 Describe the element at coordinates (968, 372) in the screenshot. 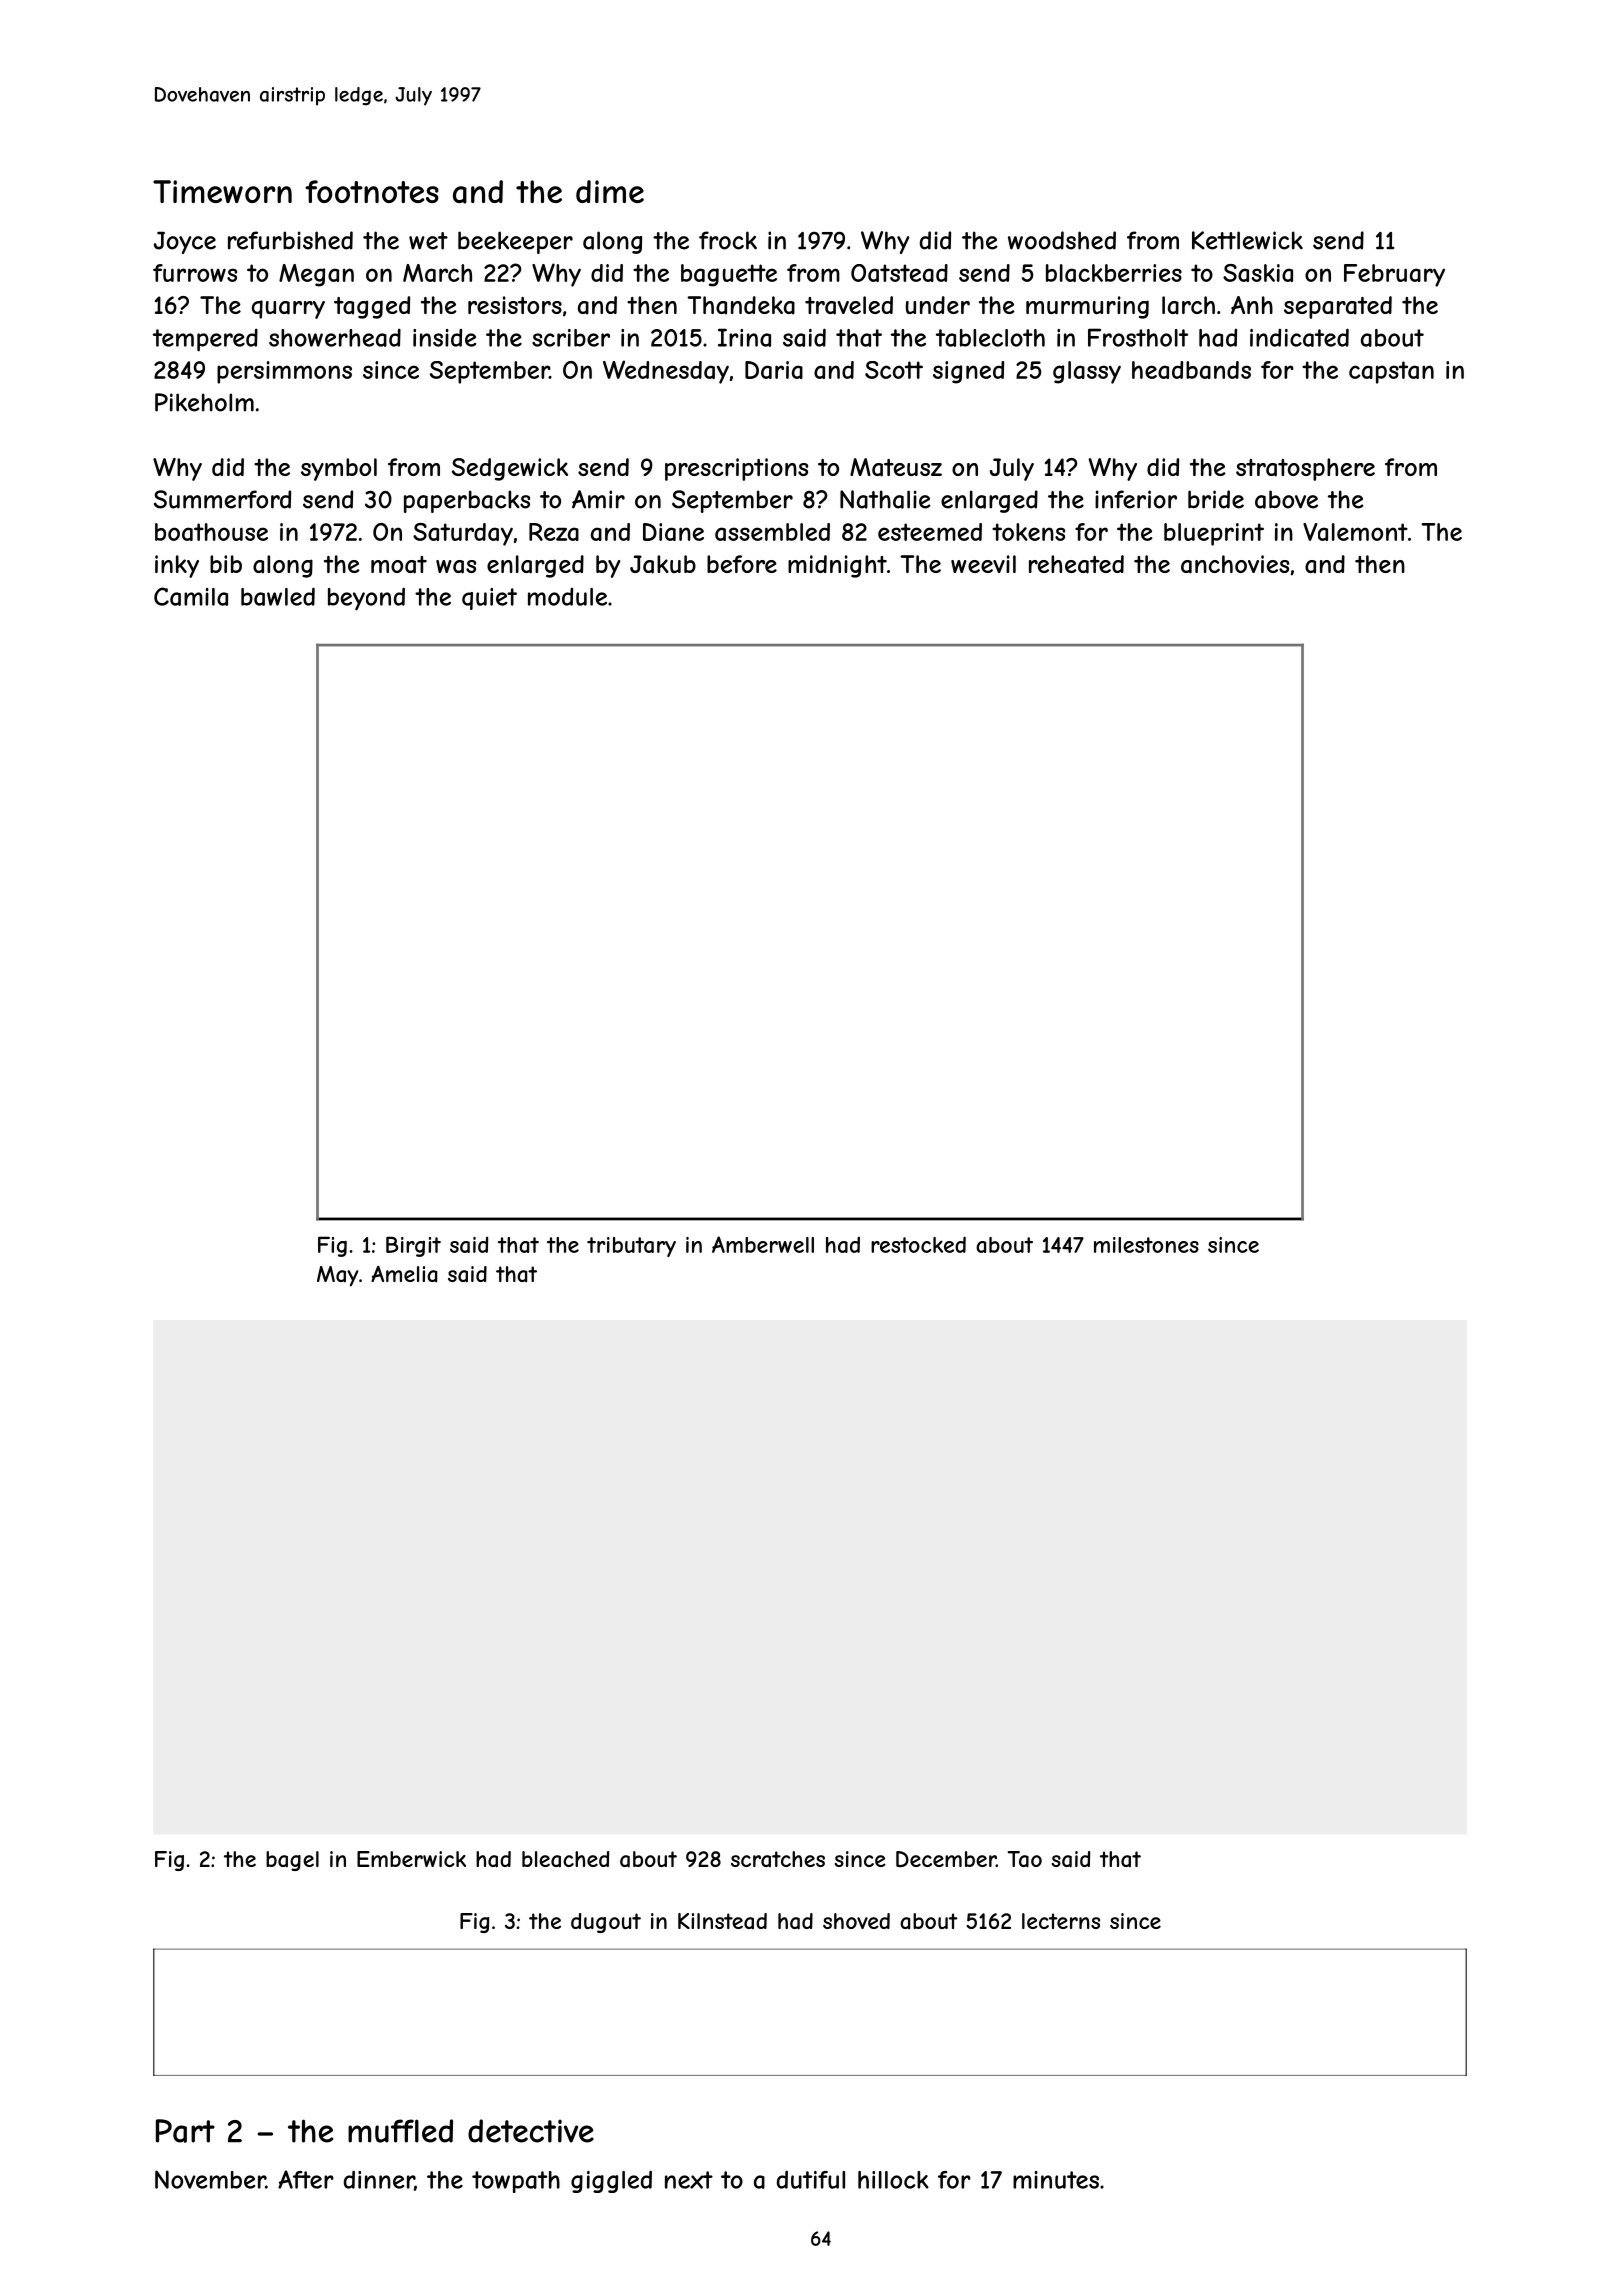

I see `signed` at that location.
